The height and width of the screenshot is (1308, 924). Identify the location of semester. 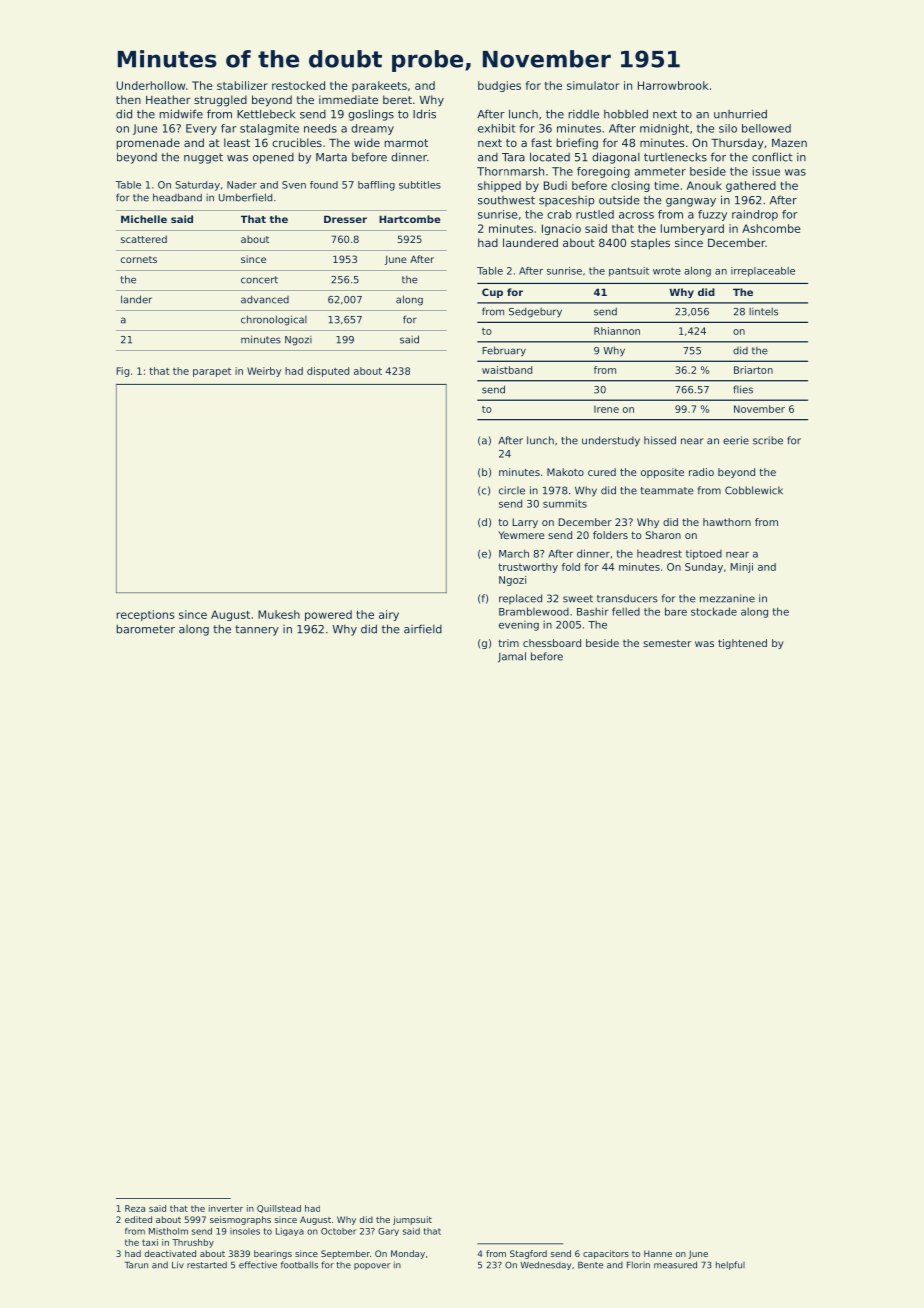
(667, 643).
